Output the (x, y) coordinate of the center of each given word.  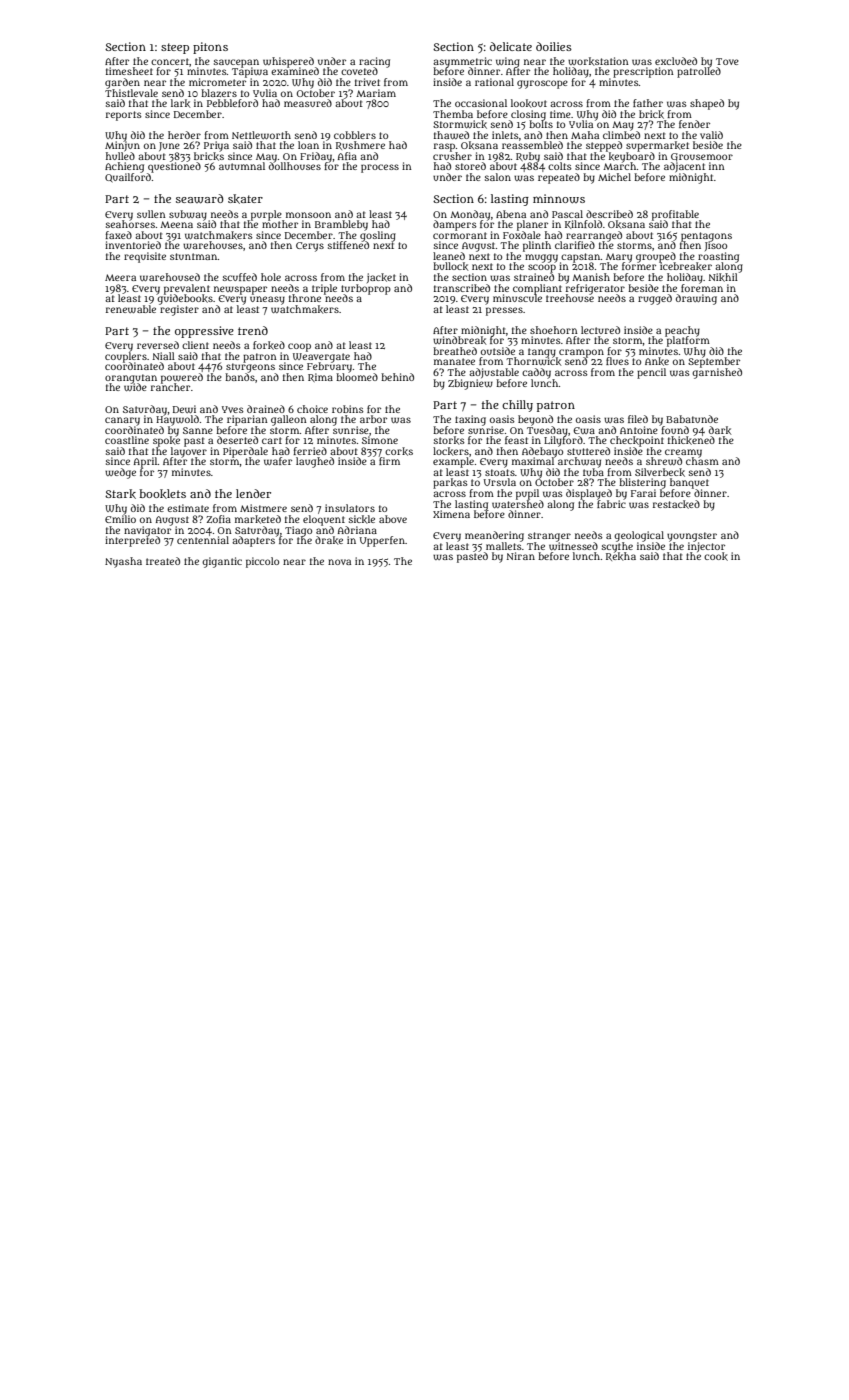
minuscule (517, 298)
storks (449, 440)
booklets (162, 494)
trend (253, 330)
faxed (118, 235)
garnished (717, 373)
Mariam (376, 93)
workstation (598, 61)
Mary (619, 257)
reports (124, 116)
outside (498, 351)
